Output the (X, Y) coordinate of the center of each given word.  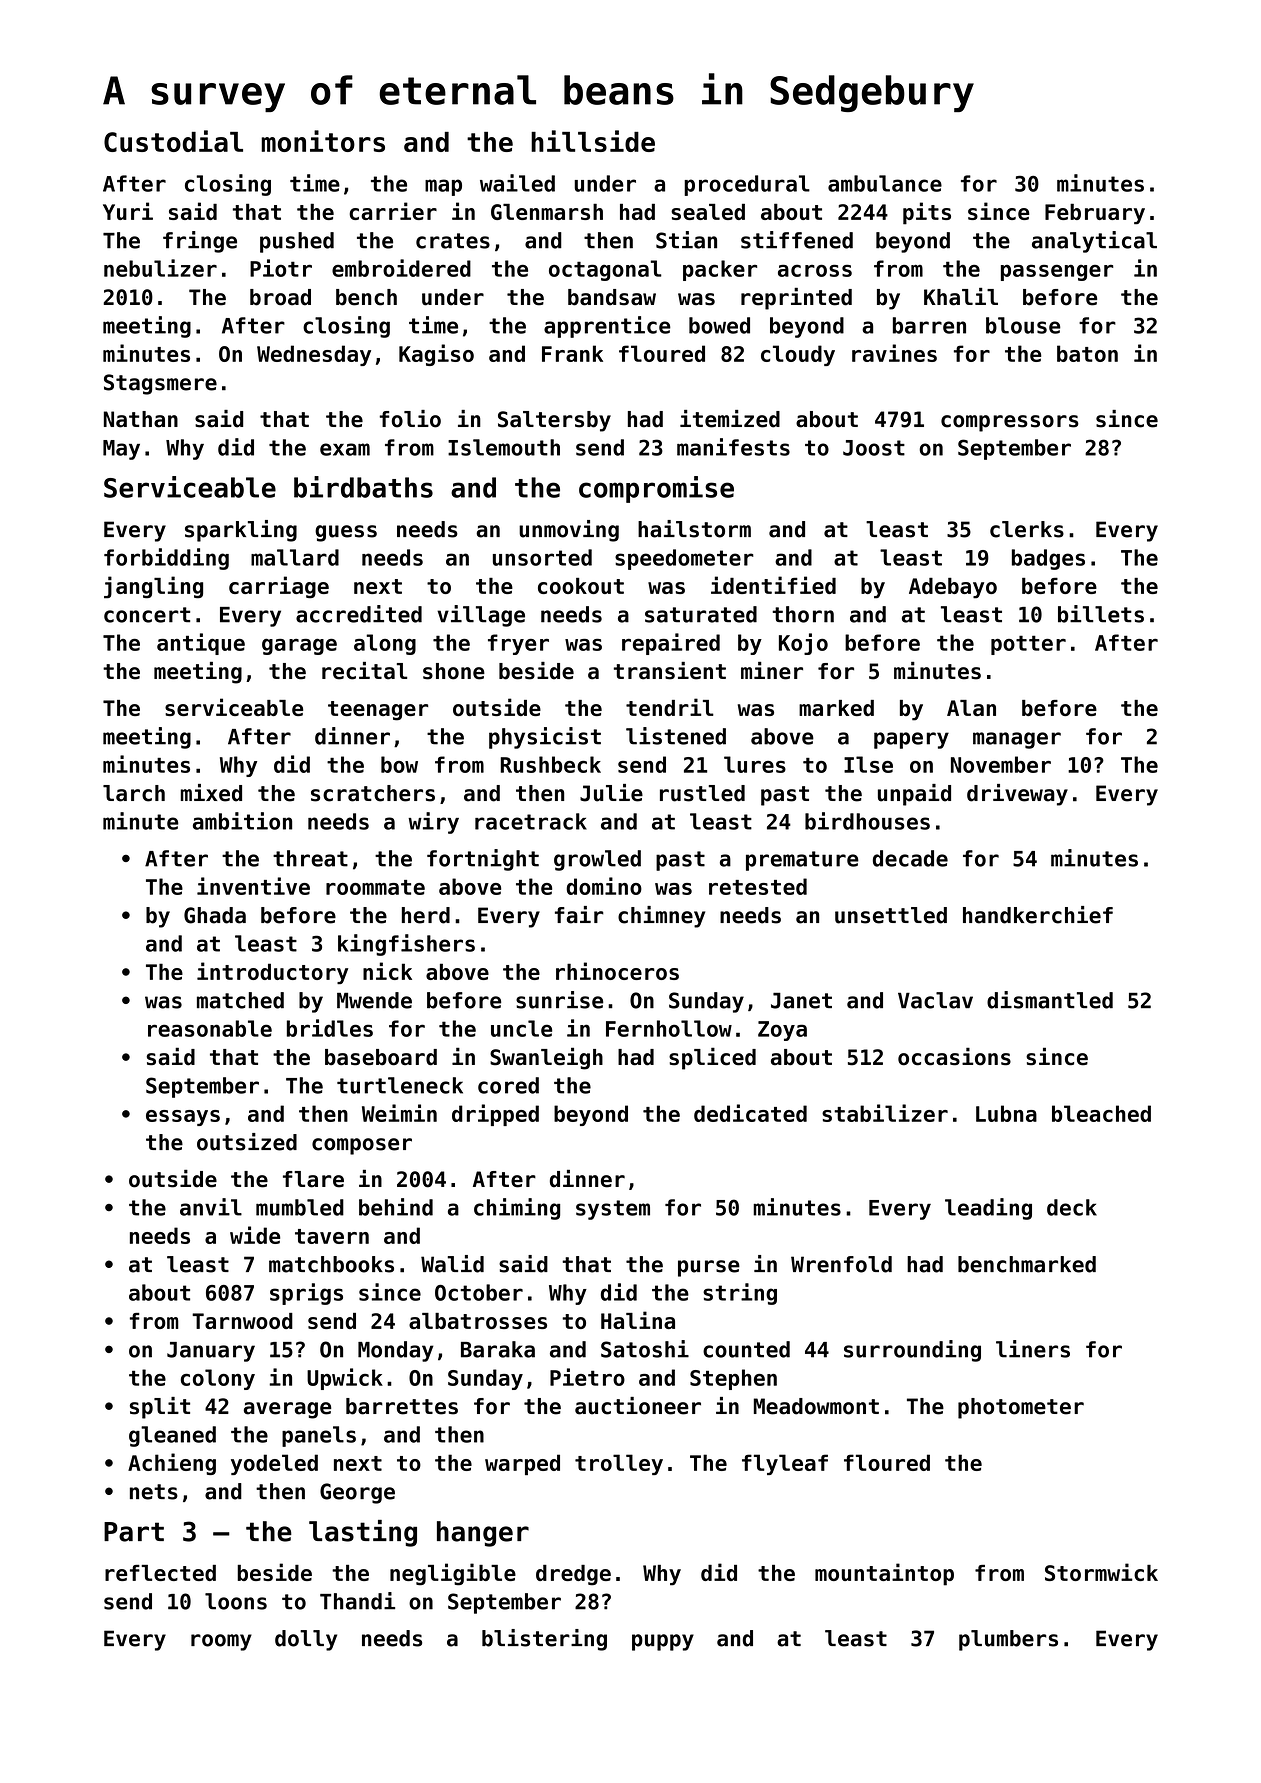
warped (522, 1464)
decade (910, 858)
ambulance (885, 183)
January (211, 1352)
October (479, 1292)
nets (154, 1492)
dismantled (1050, 1000)
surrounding (912, 1351)
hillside (593, 141)
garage (299, 646)
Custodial (173, 141)
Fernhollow (669, 1028)
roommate (375, 887)
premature (802, 861)
